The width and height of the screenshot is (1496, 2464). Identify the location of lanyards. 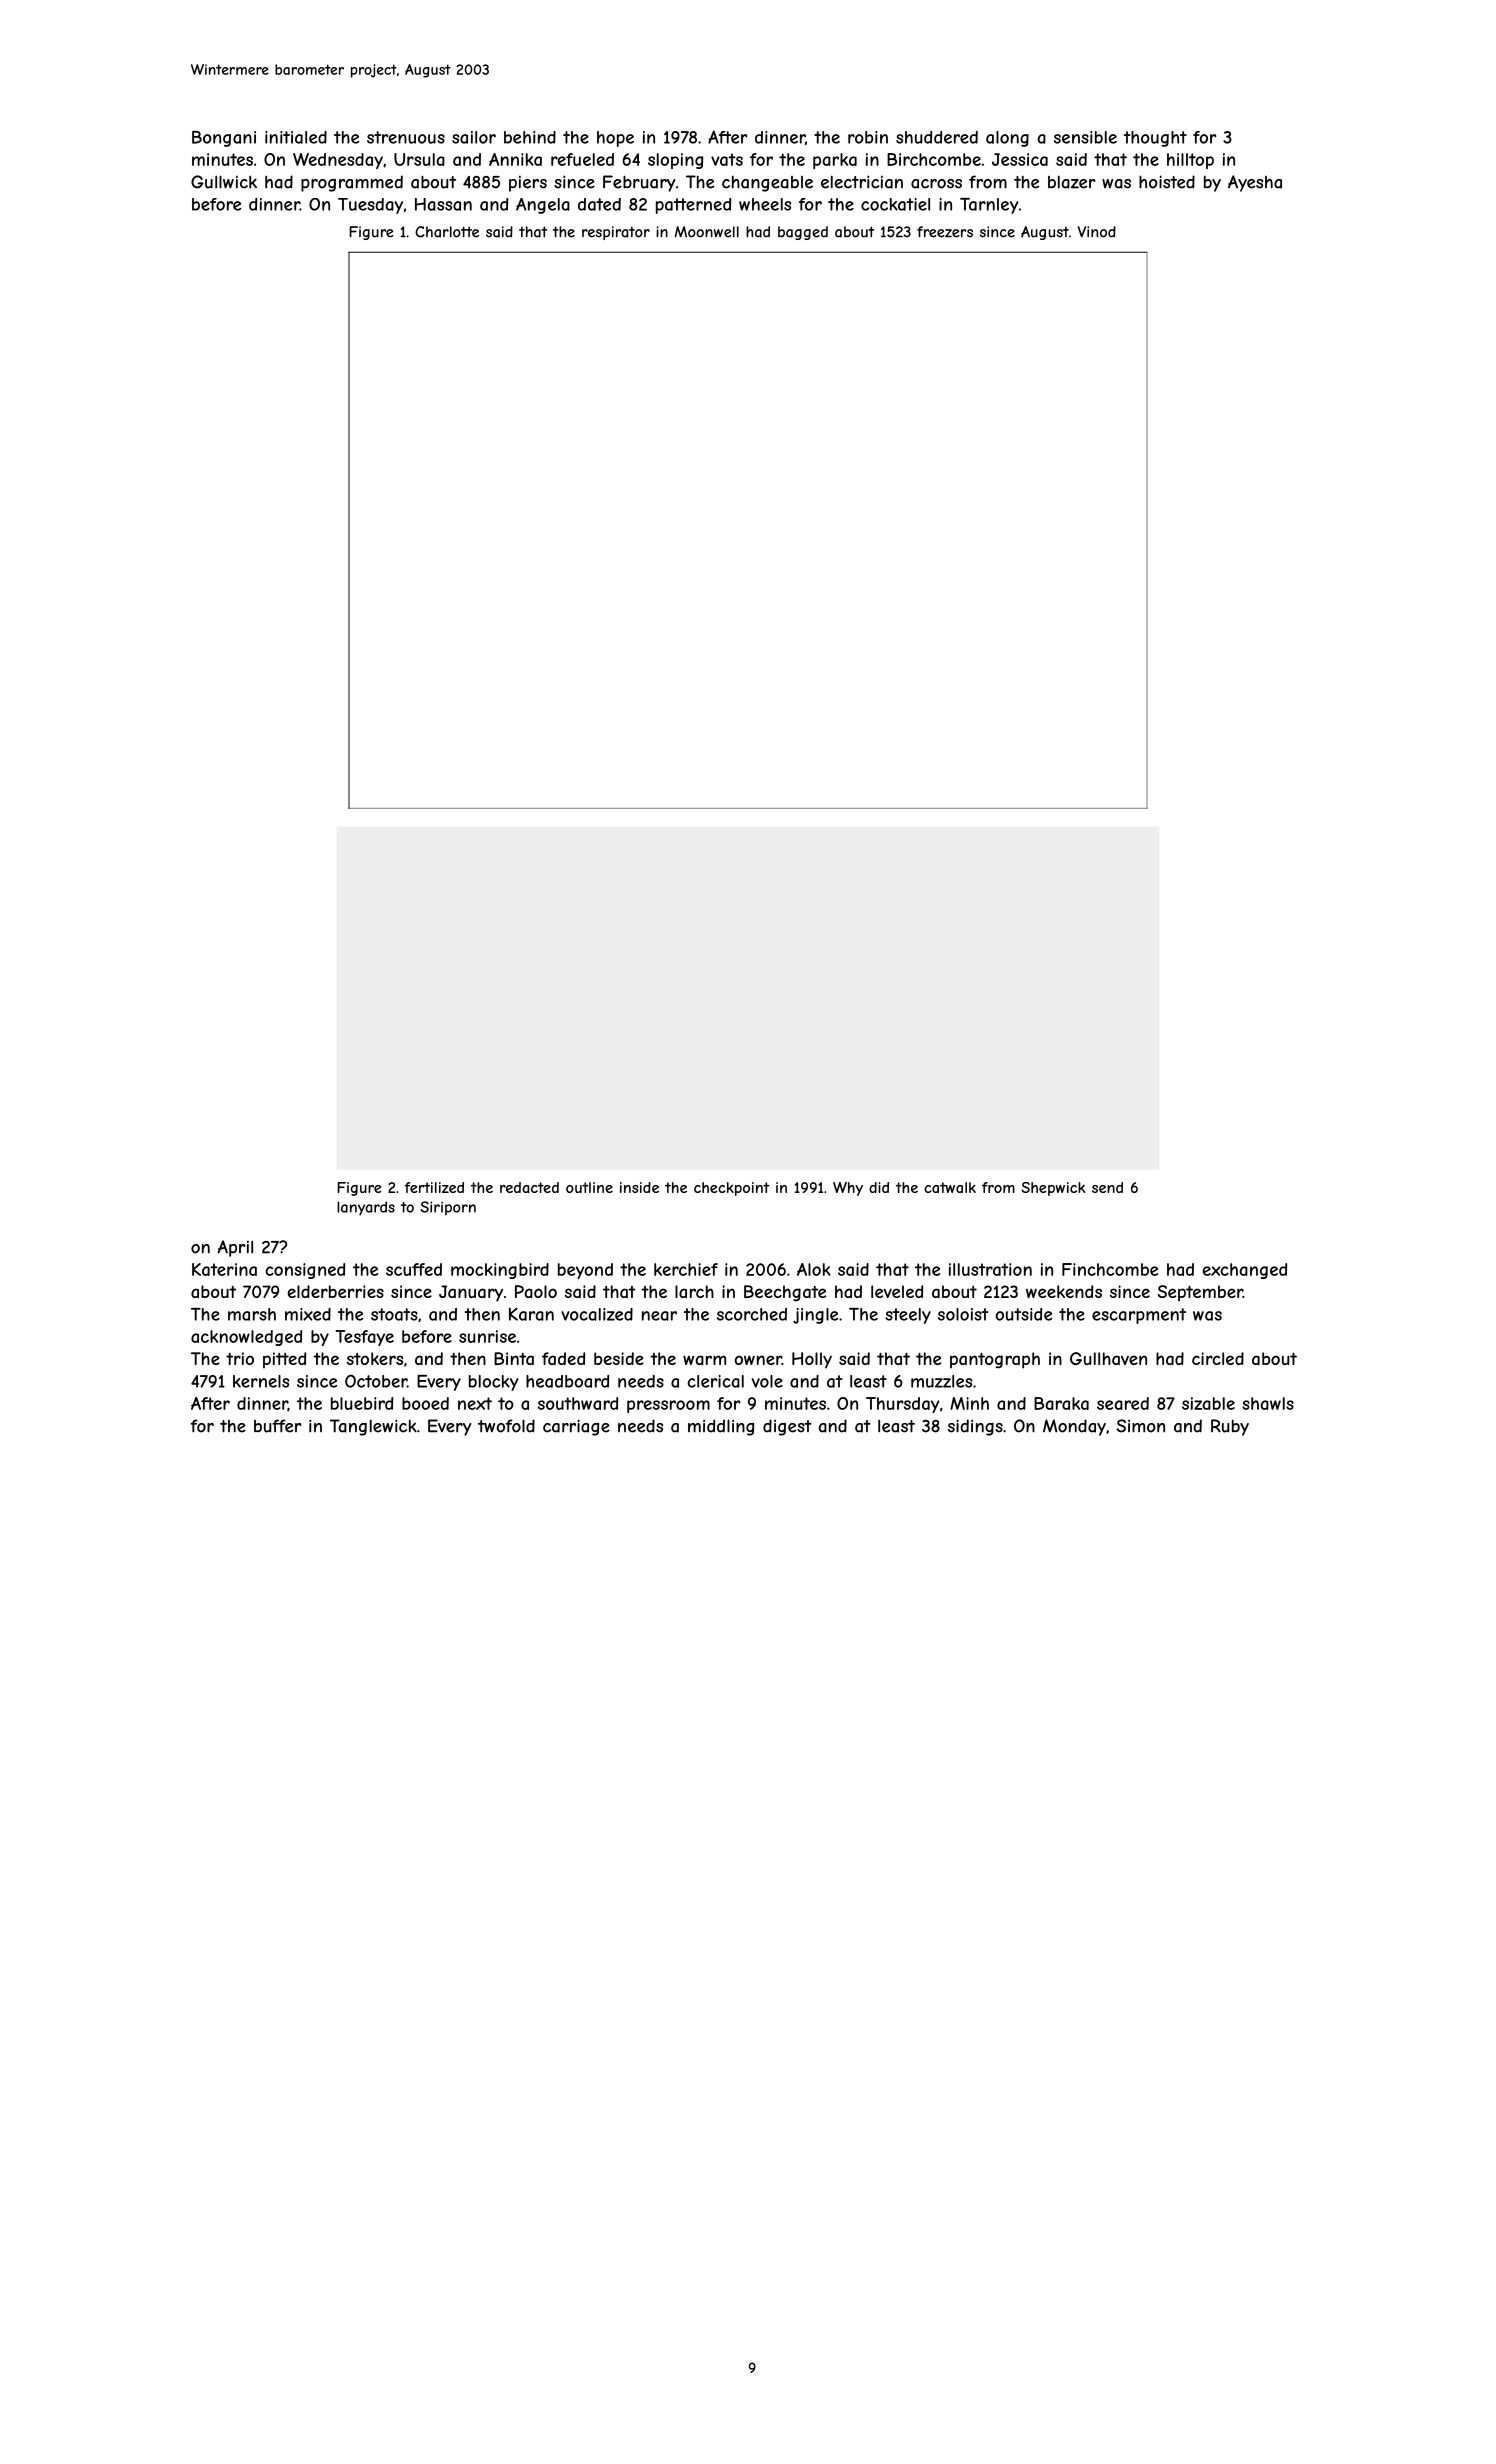
(366, 1208).
